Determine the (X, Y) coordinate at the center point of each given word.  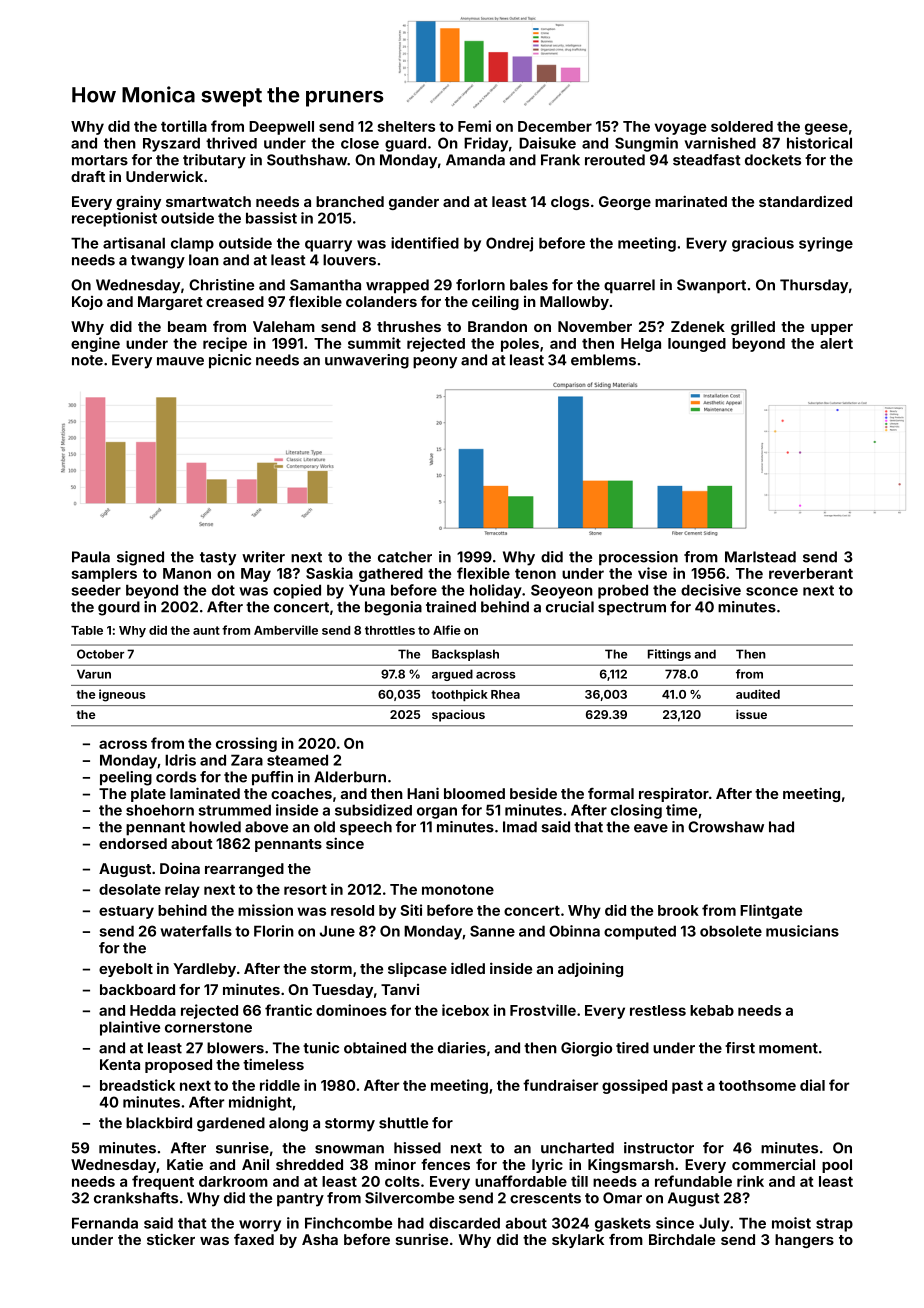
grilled (753, 327)
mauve (180, 361)
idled (468, 968)
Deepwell (281, 128)
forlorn (480, 285)
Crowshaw (726, 827)
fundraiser (560, 1085)
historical (819, 143)
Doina (180, 868)
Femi (474, 126)
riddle (280, 1085)
